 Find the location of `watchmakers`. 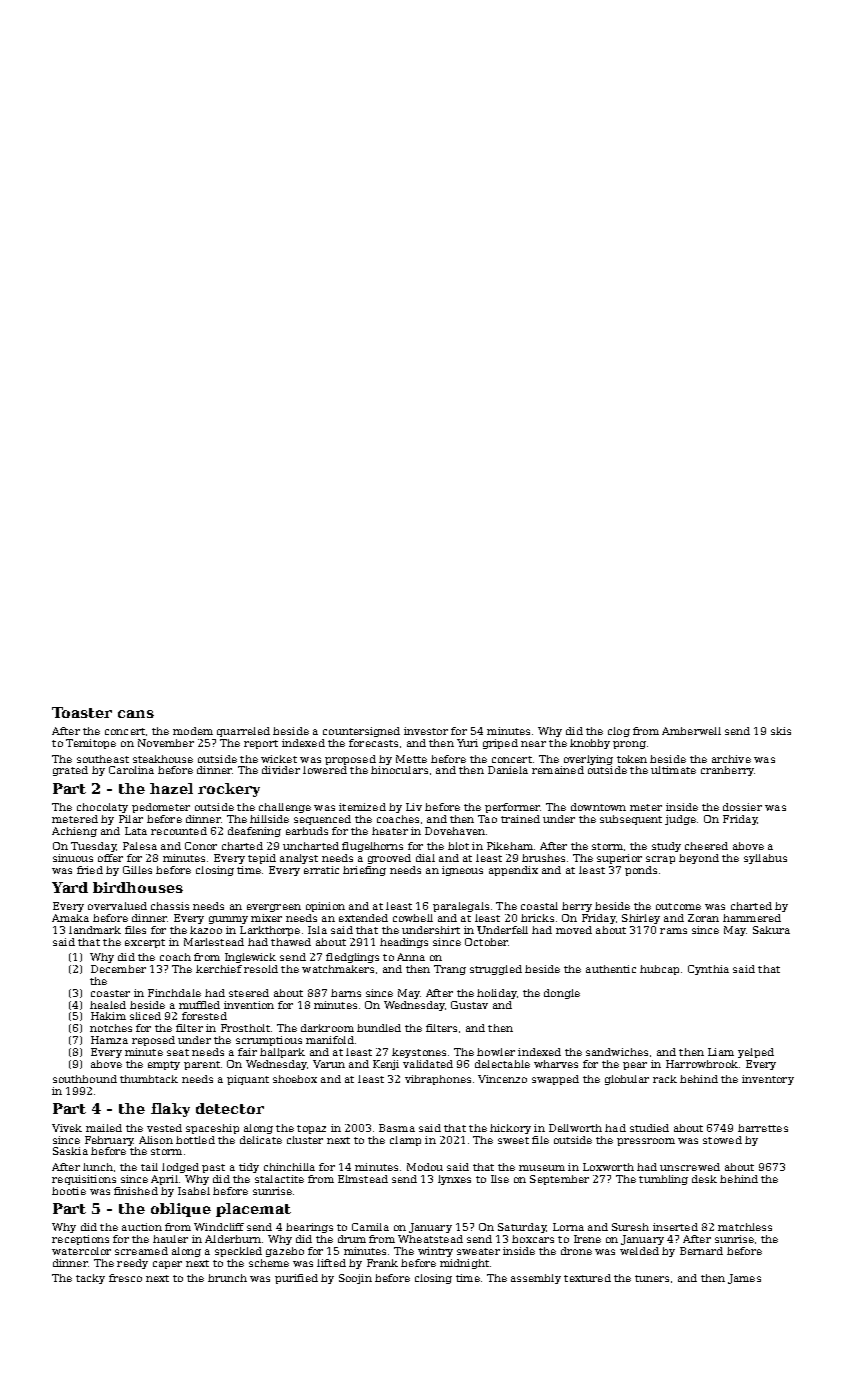

watchmakers is located at coordinates (338, 969).
